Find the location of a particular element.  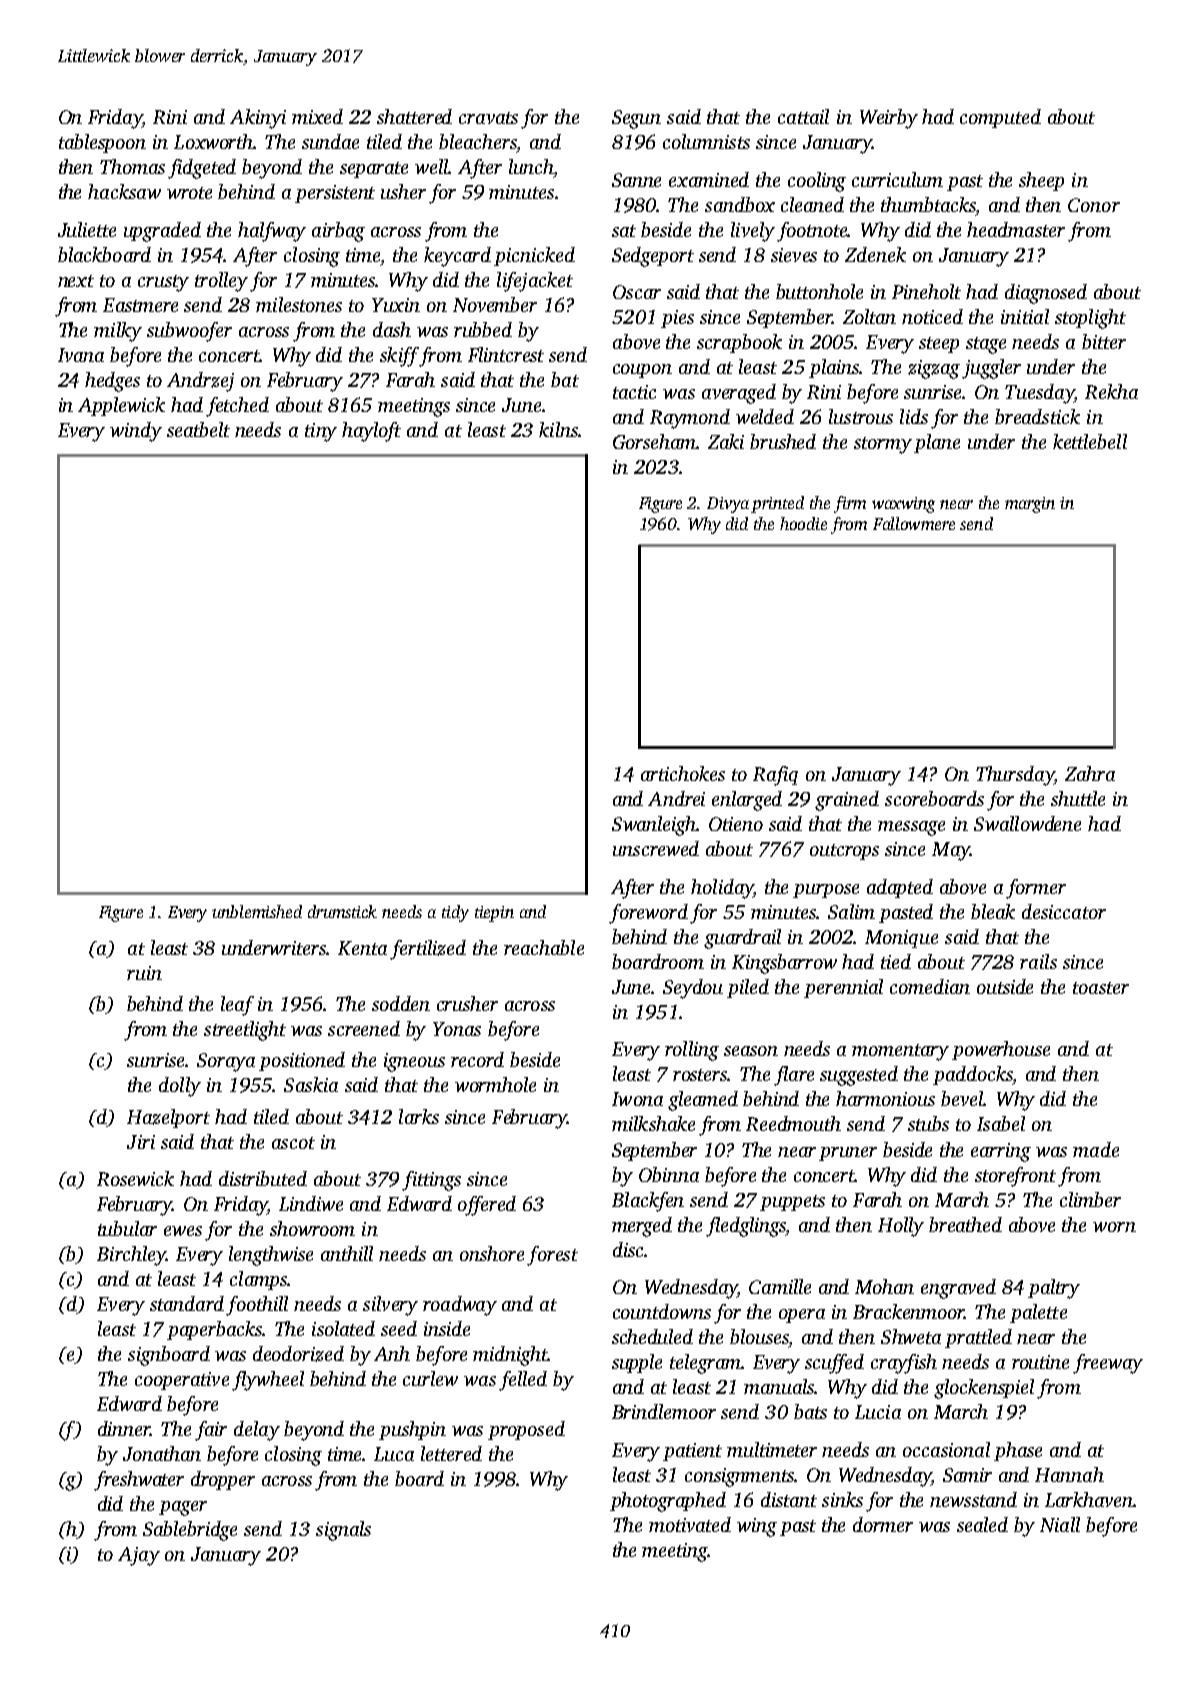

sheep is located at coordinates (1041, 181).
